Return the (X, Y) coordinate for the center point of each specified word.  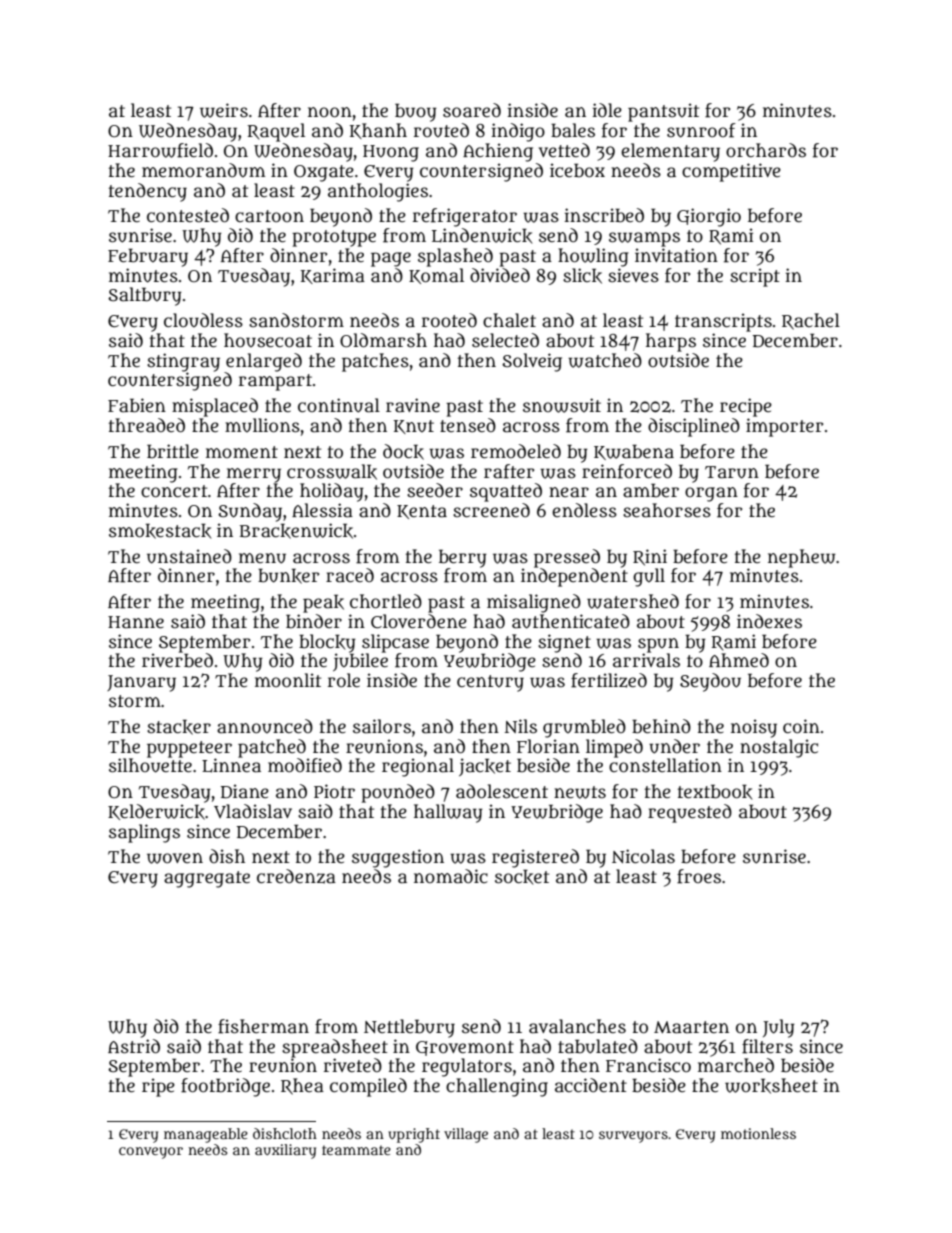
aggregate (207, 879)
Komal (436, 276)
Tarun (732, 472)
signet (564, 643)
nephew (802, 558)
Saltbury (145, 296)
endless (584, 510)
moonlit (288, 680)
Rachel (811, 321)
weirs (224, 110)
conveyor (151, 1153)
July (779, 1028)
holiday (332, 492)
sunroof (701, 130)
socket (522, 877)
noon (330, 112)
